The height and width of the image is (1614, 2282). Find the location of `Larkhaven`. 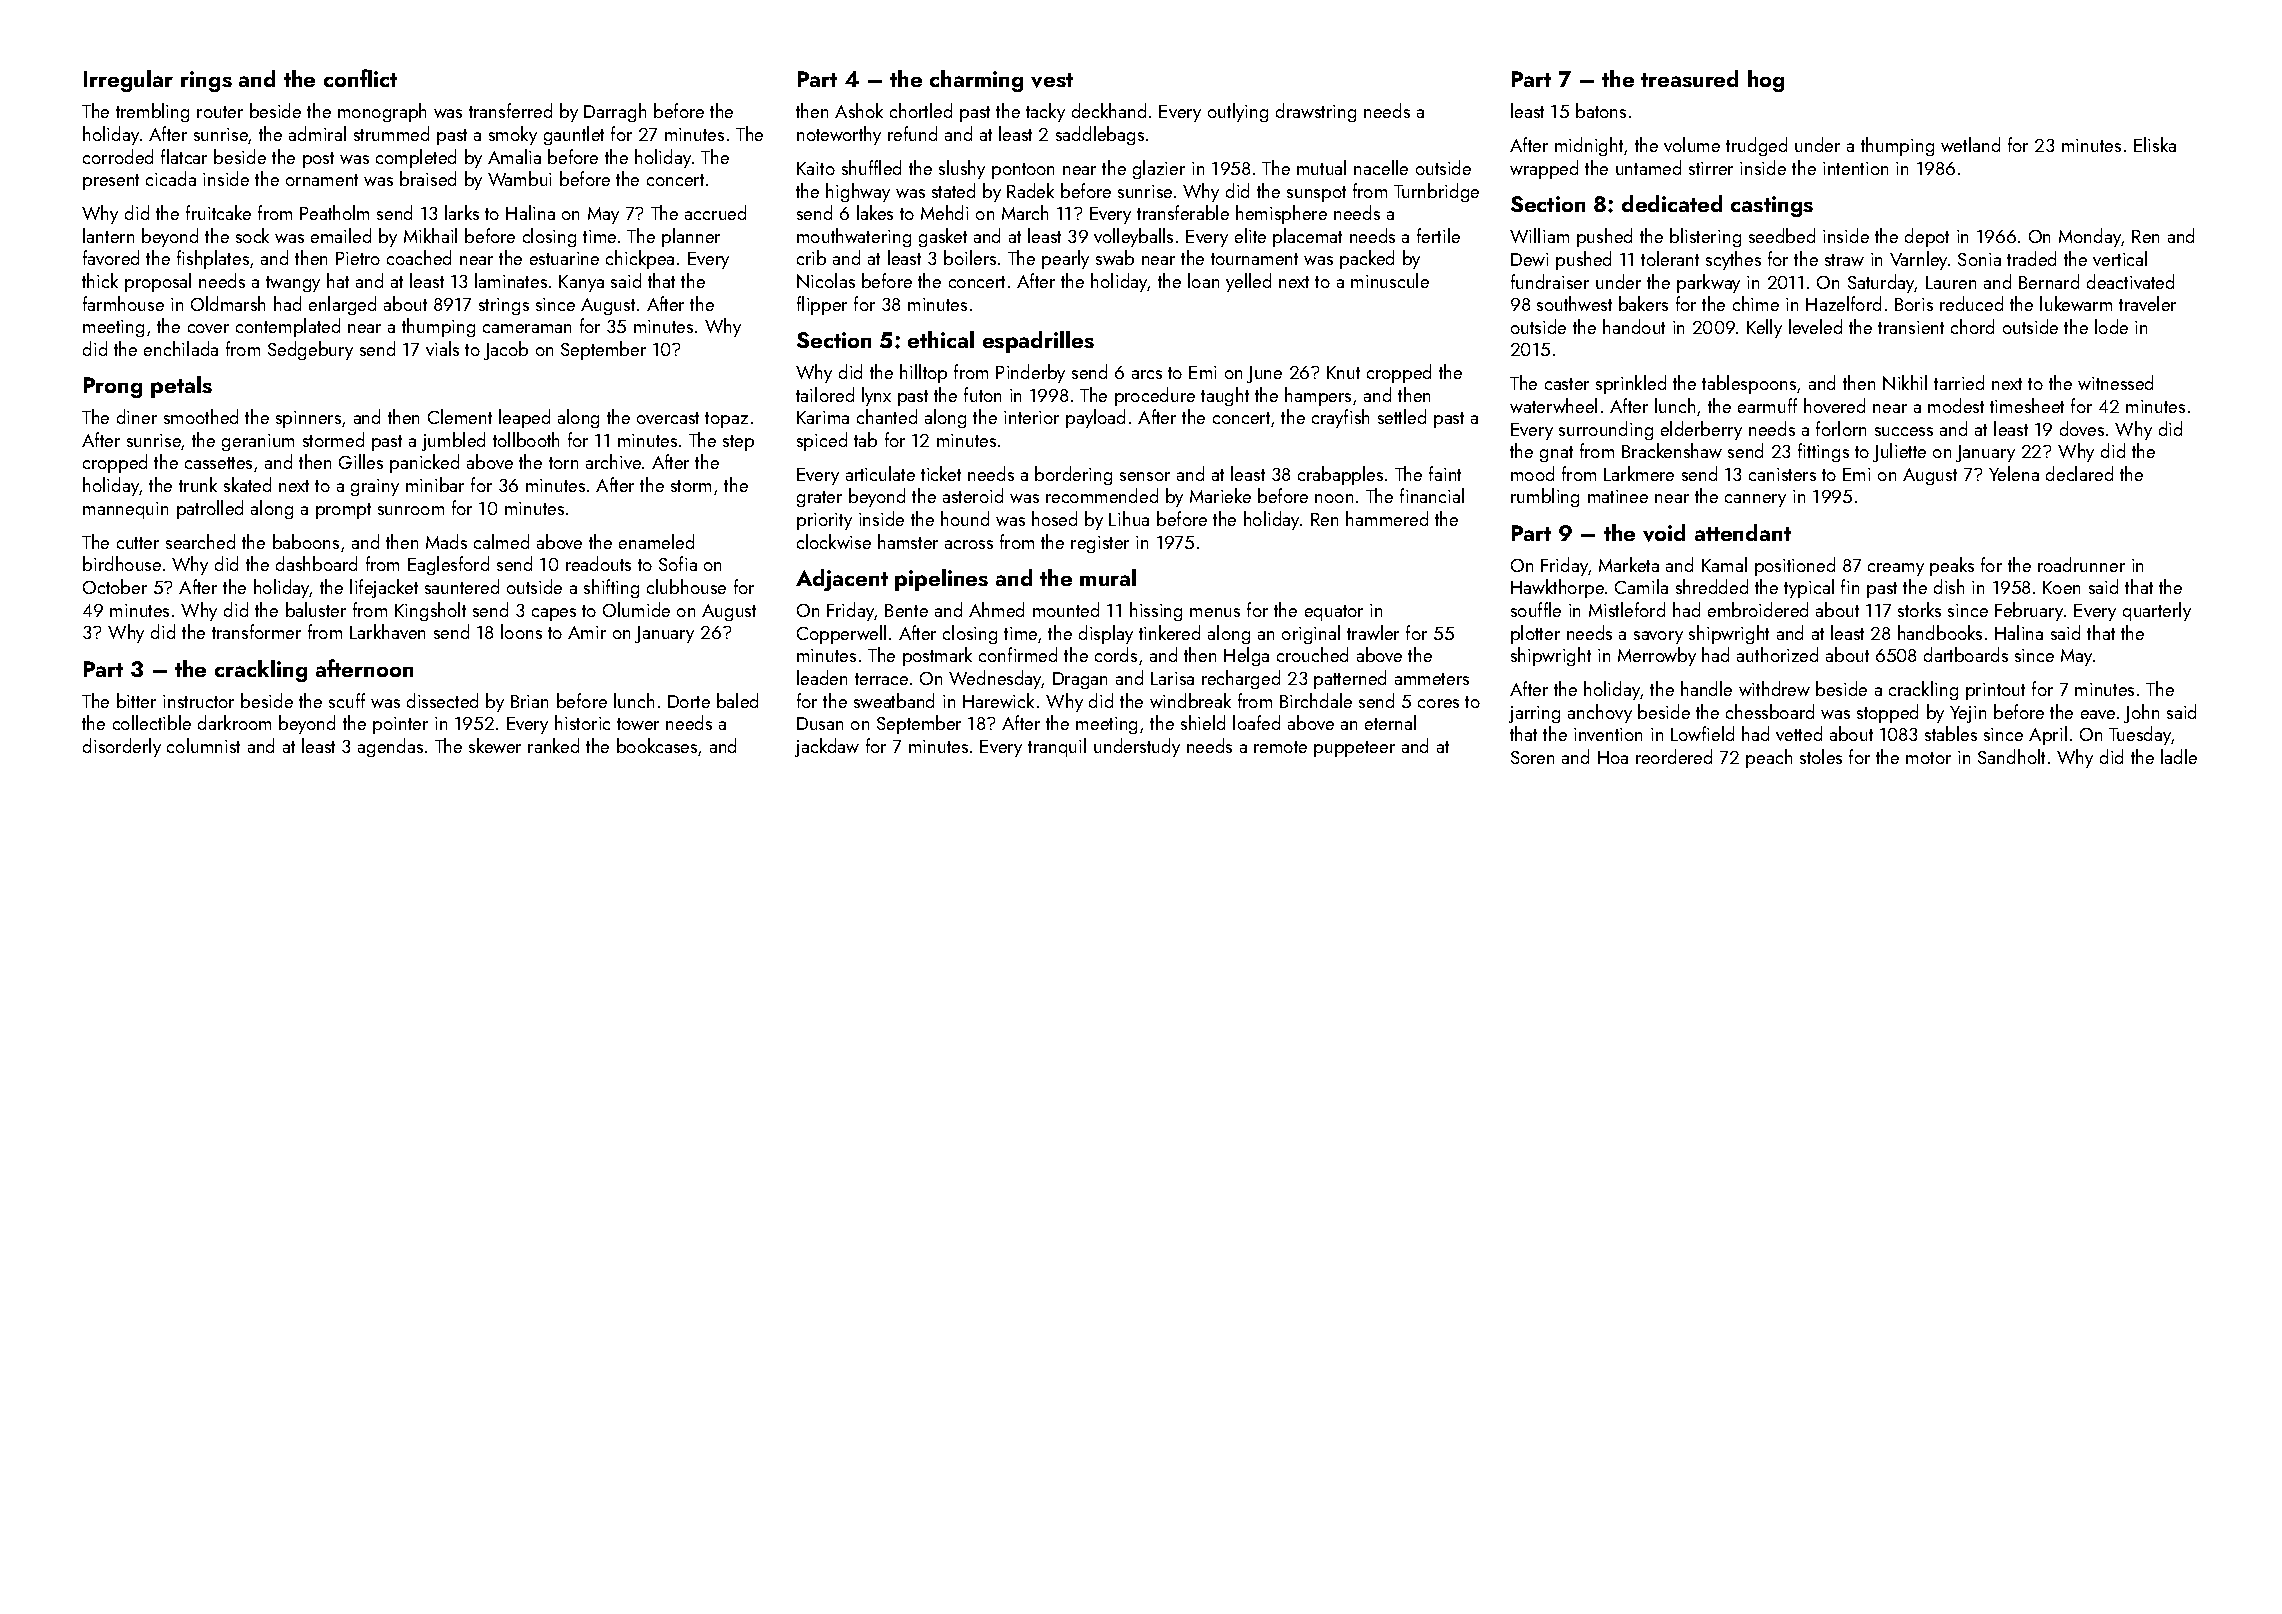

Larkhaven is located at coordinates (387, 631).
